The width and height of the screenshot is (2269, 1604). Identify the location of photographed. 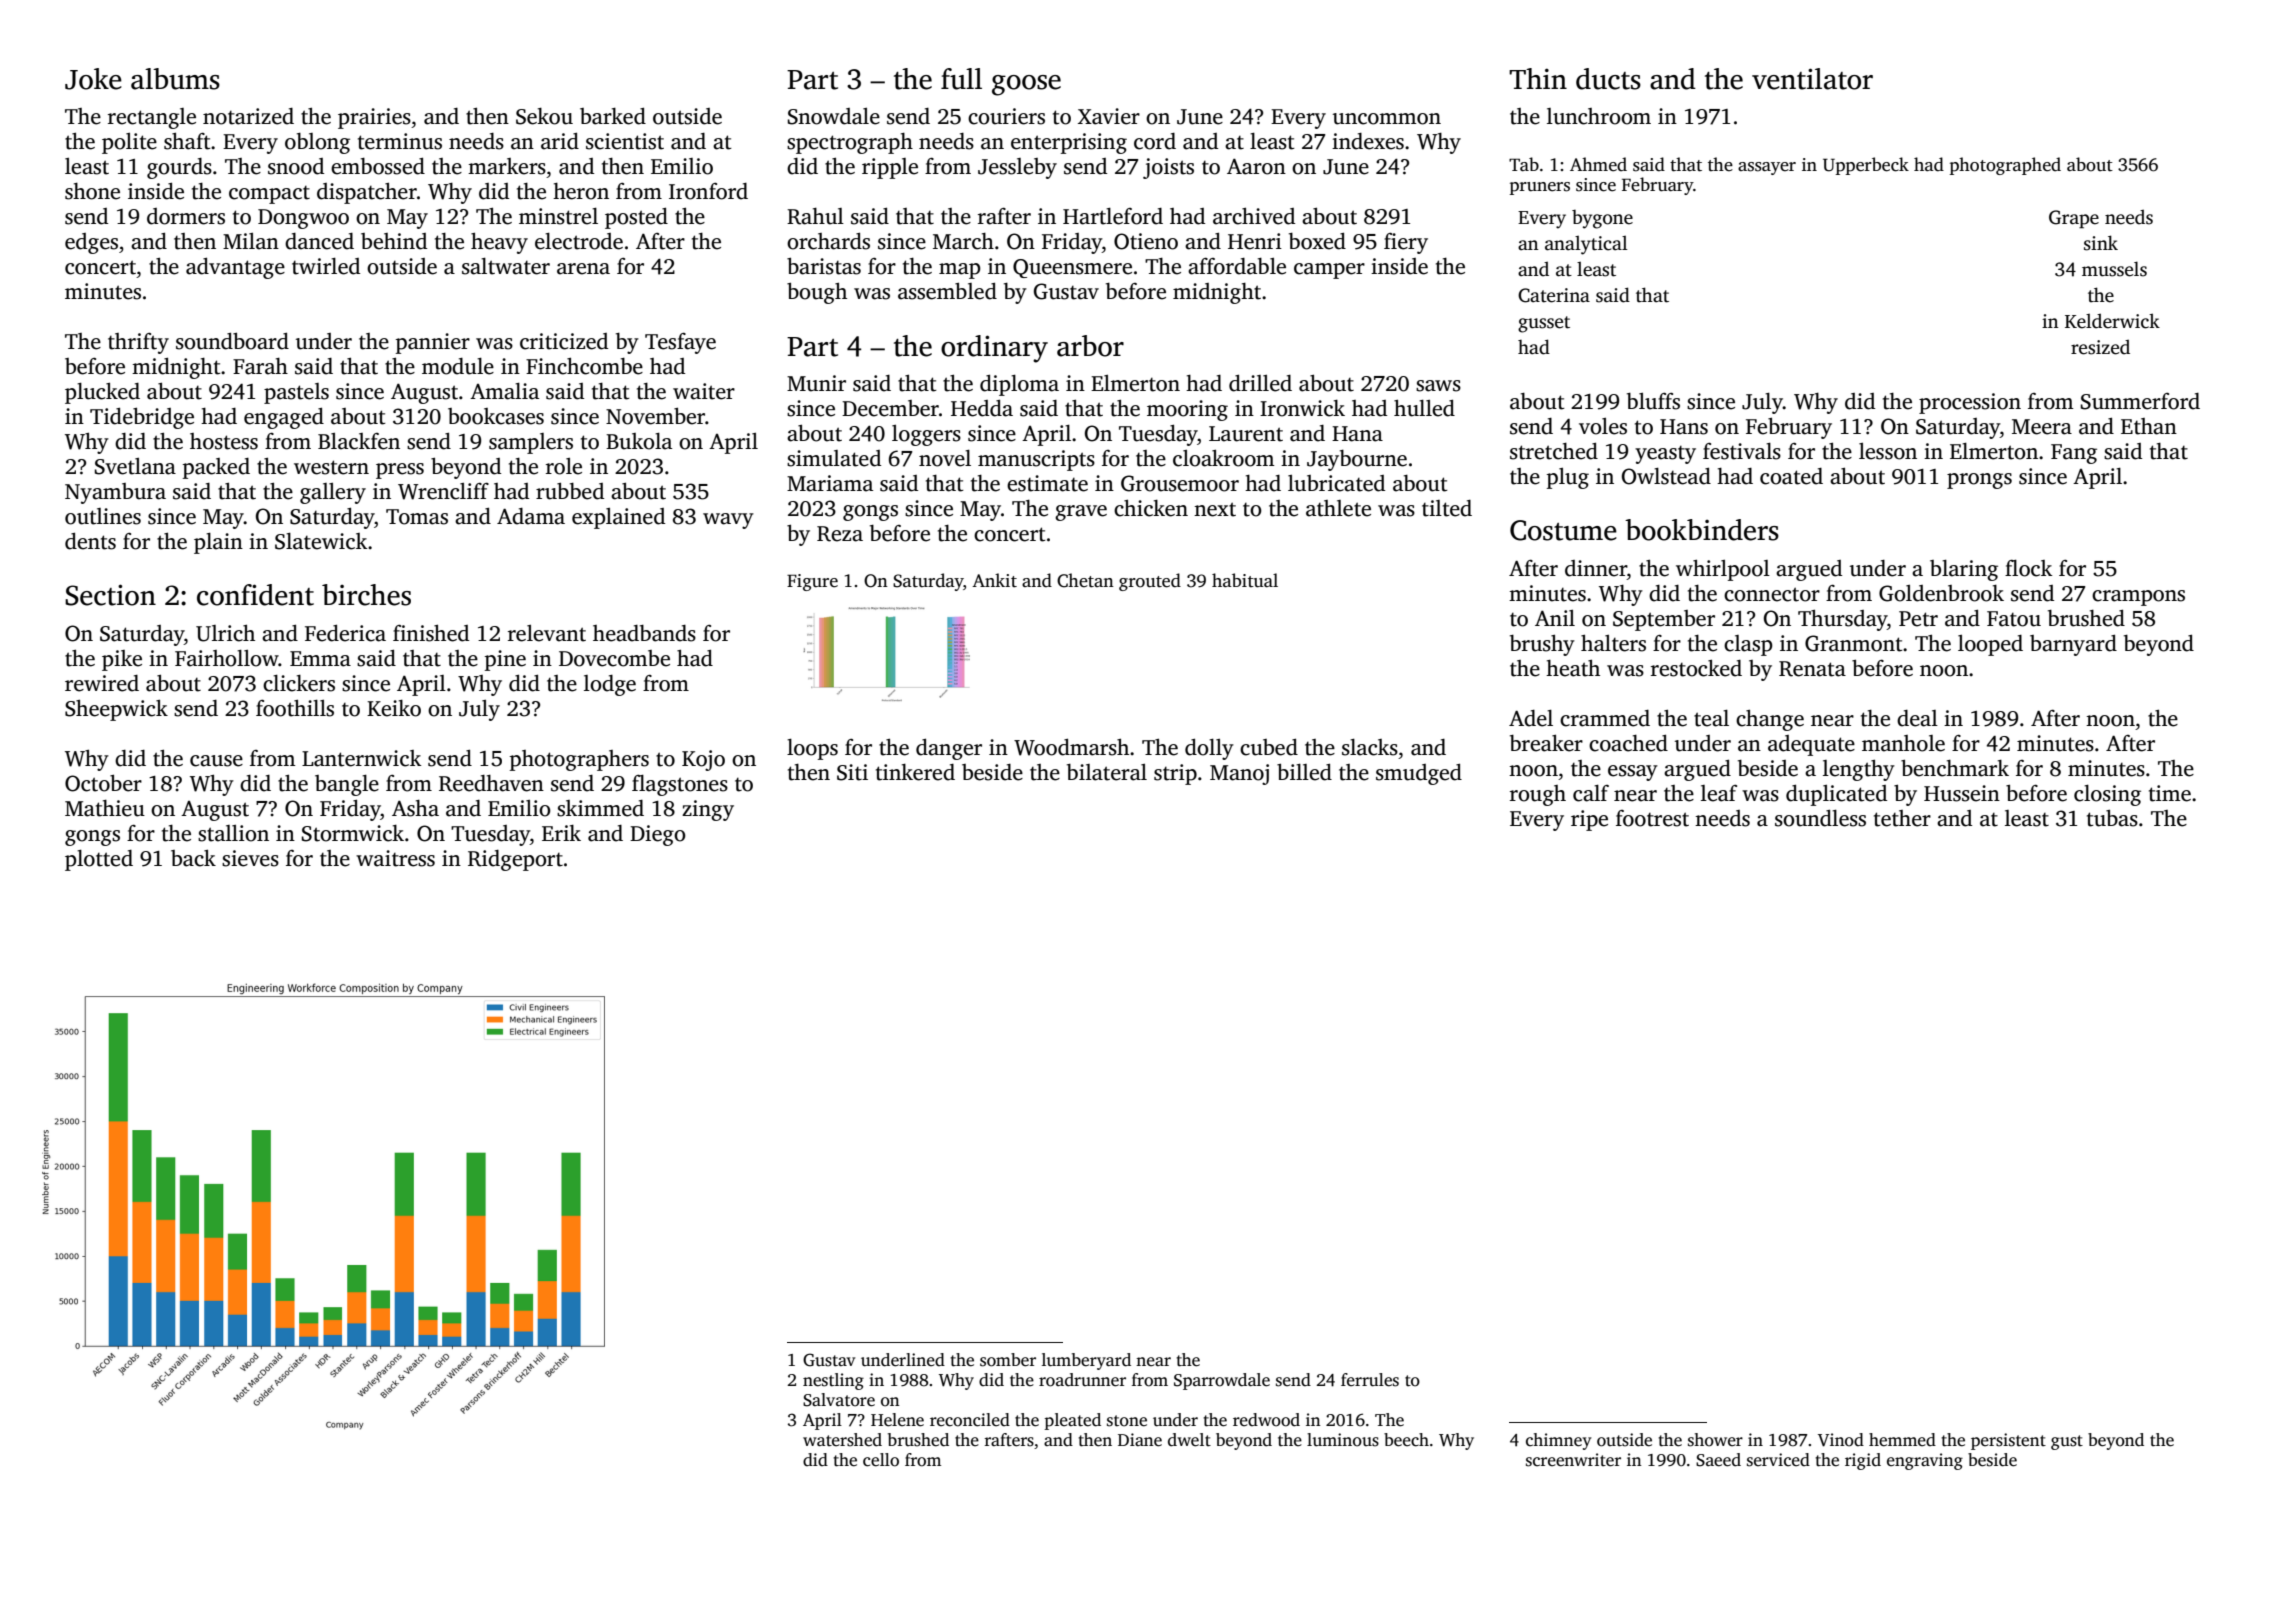
(2005, 166).
